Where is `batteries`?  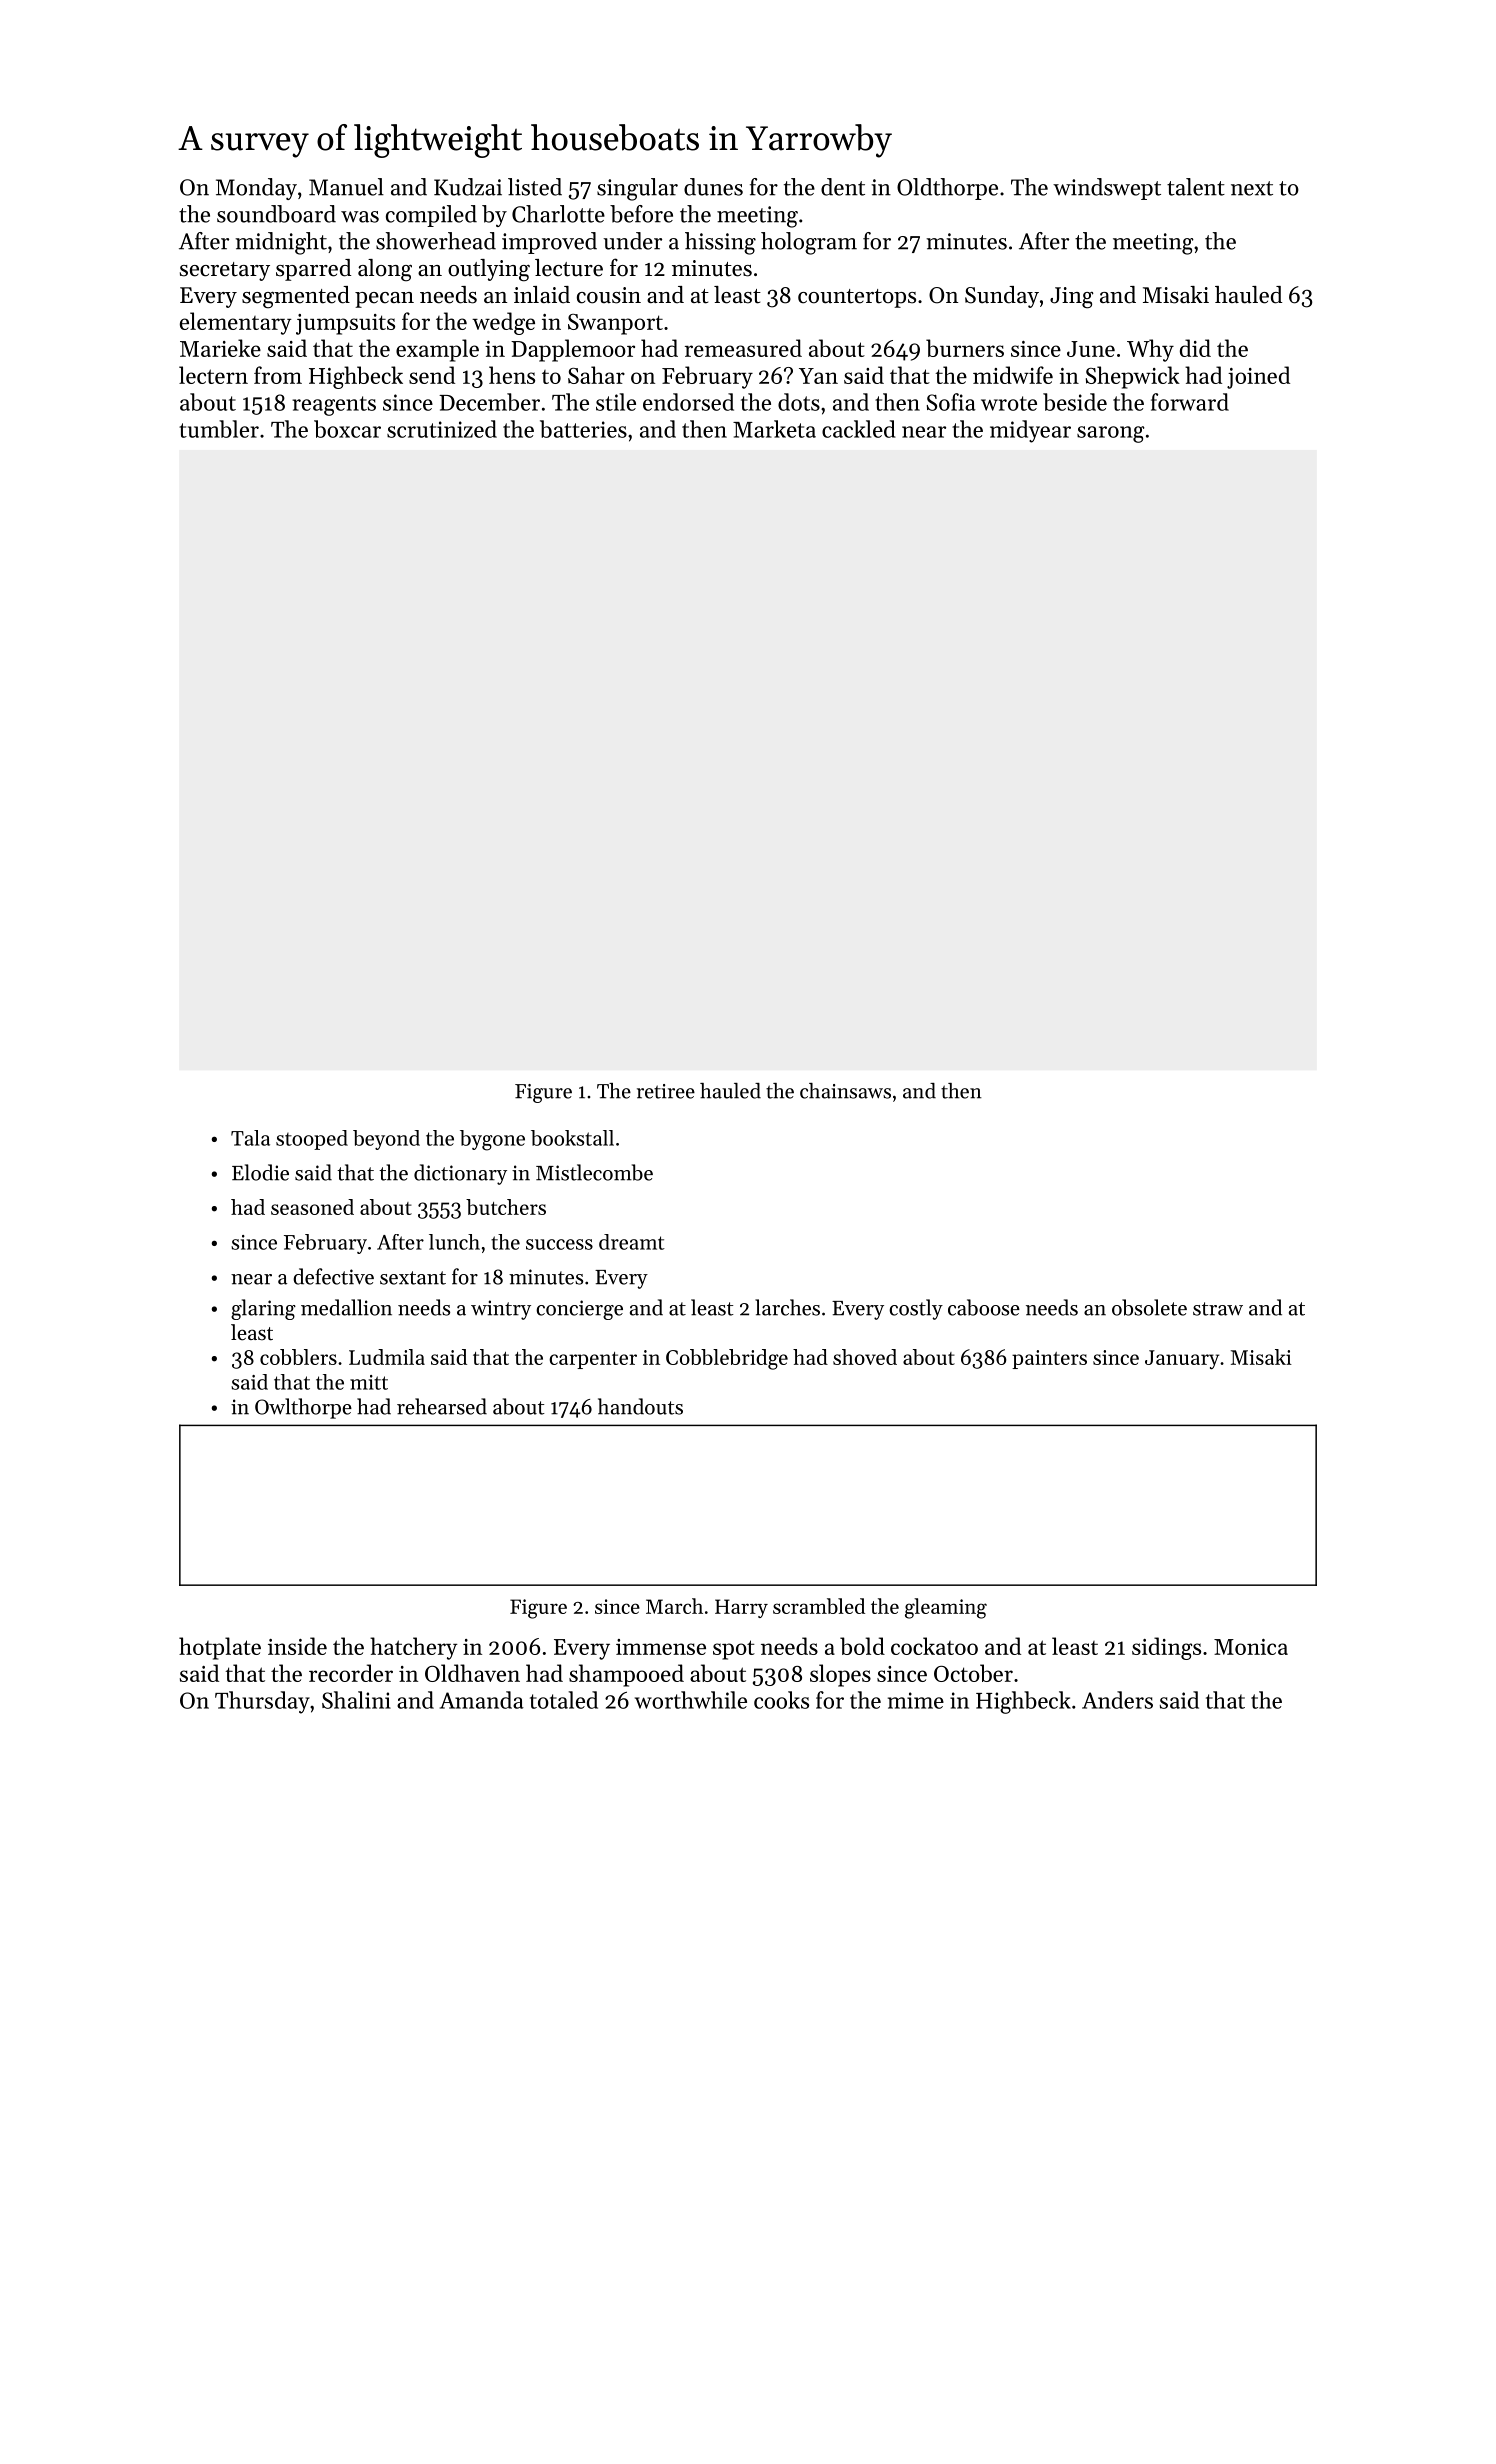 batteries is located at coordinates (583, 429).
